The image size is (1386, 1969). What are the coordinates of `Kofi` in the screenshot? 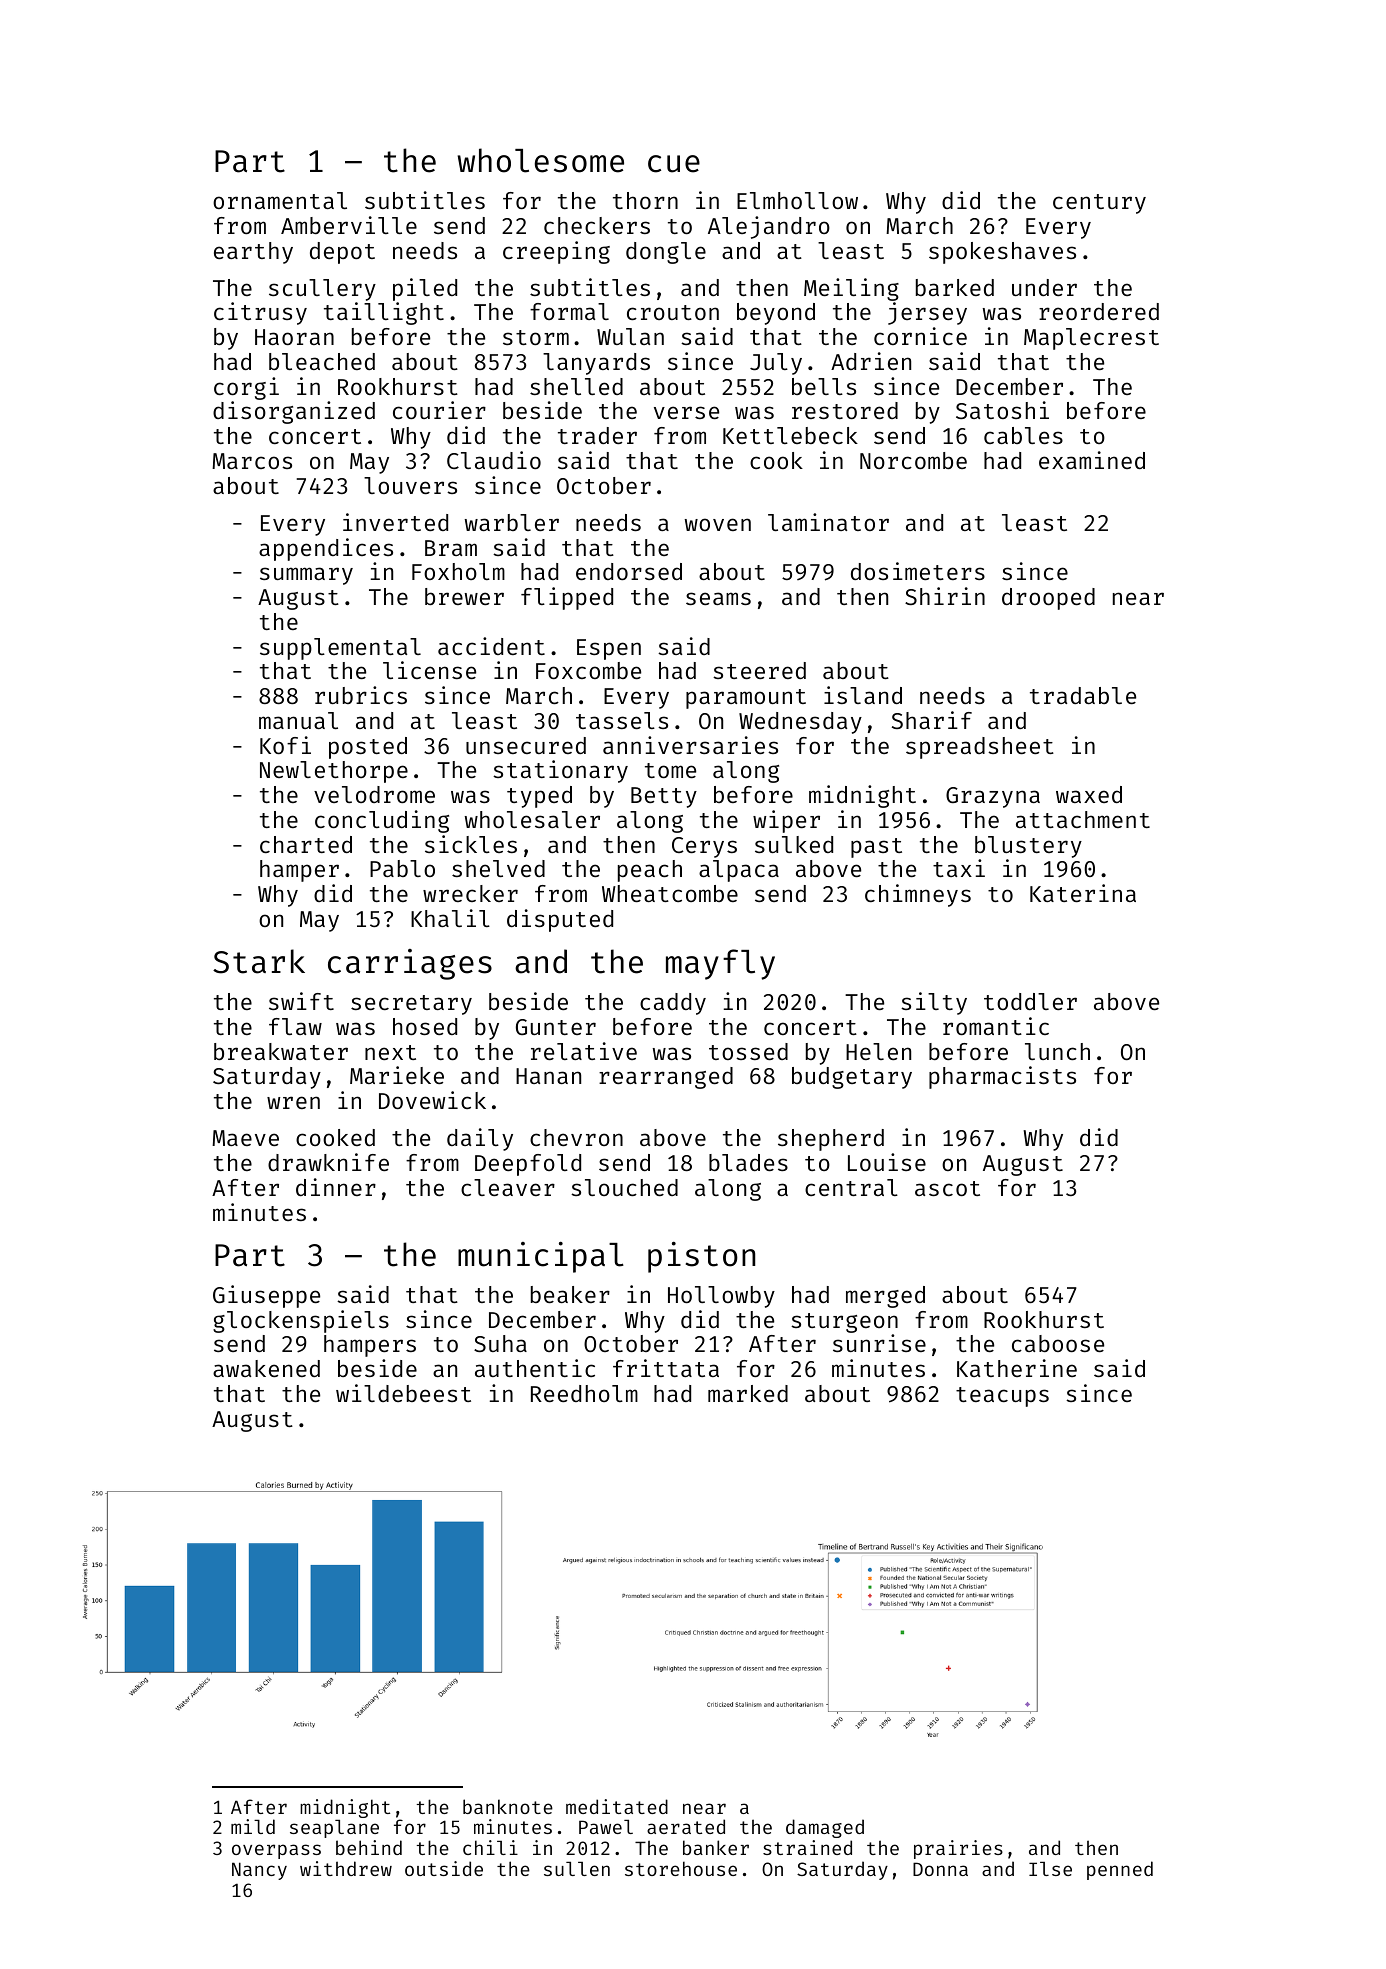 It's located at (285, 745).
